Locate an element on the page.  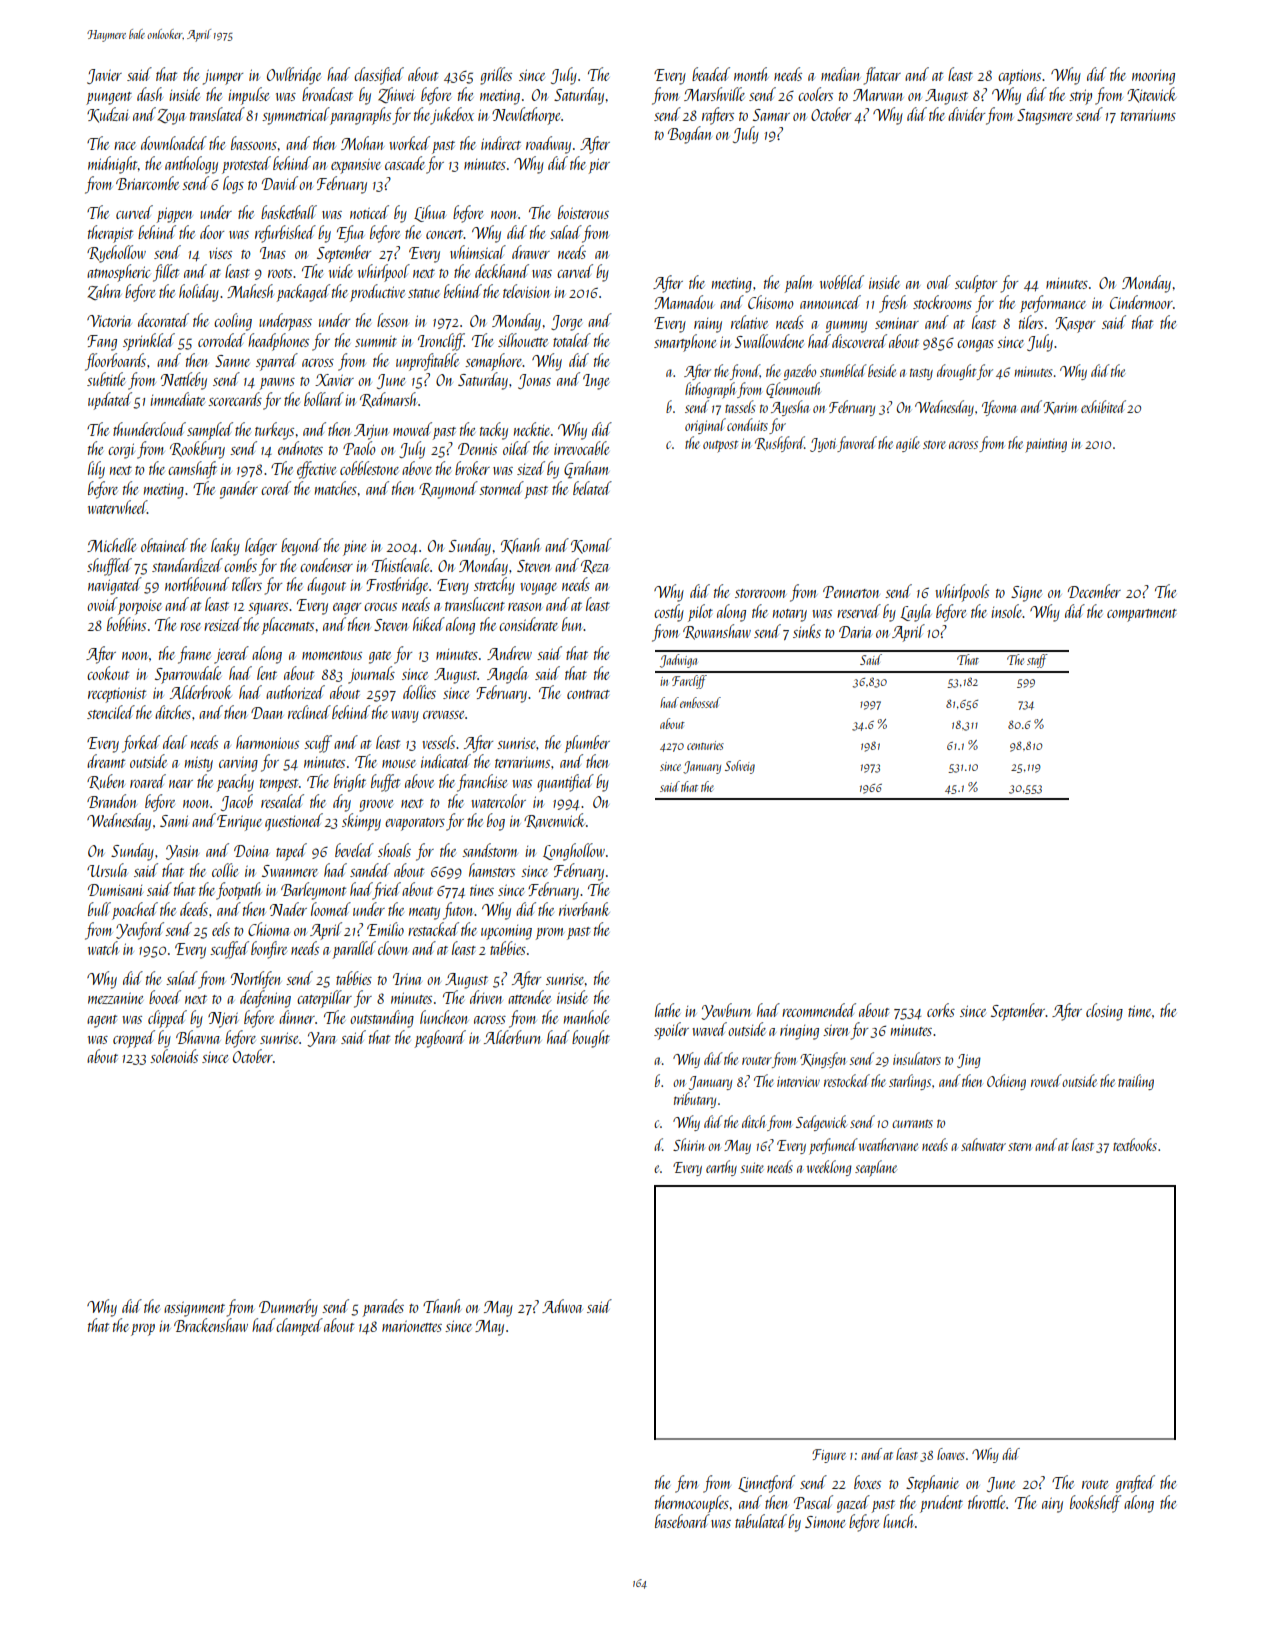
divider is located at coordinates (966, 114).
